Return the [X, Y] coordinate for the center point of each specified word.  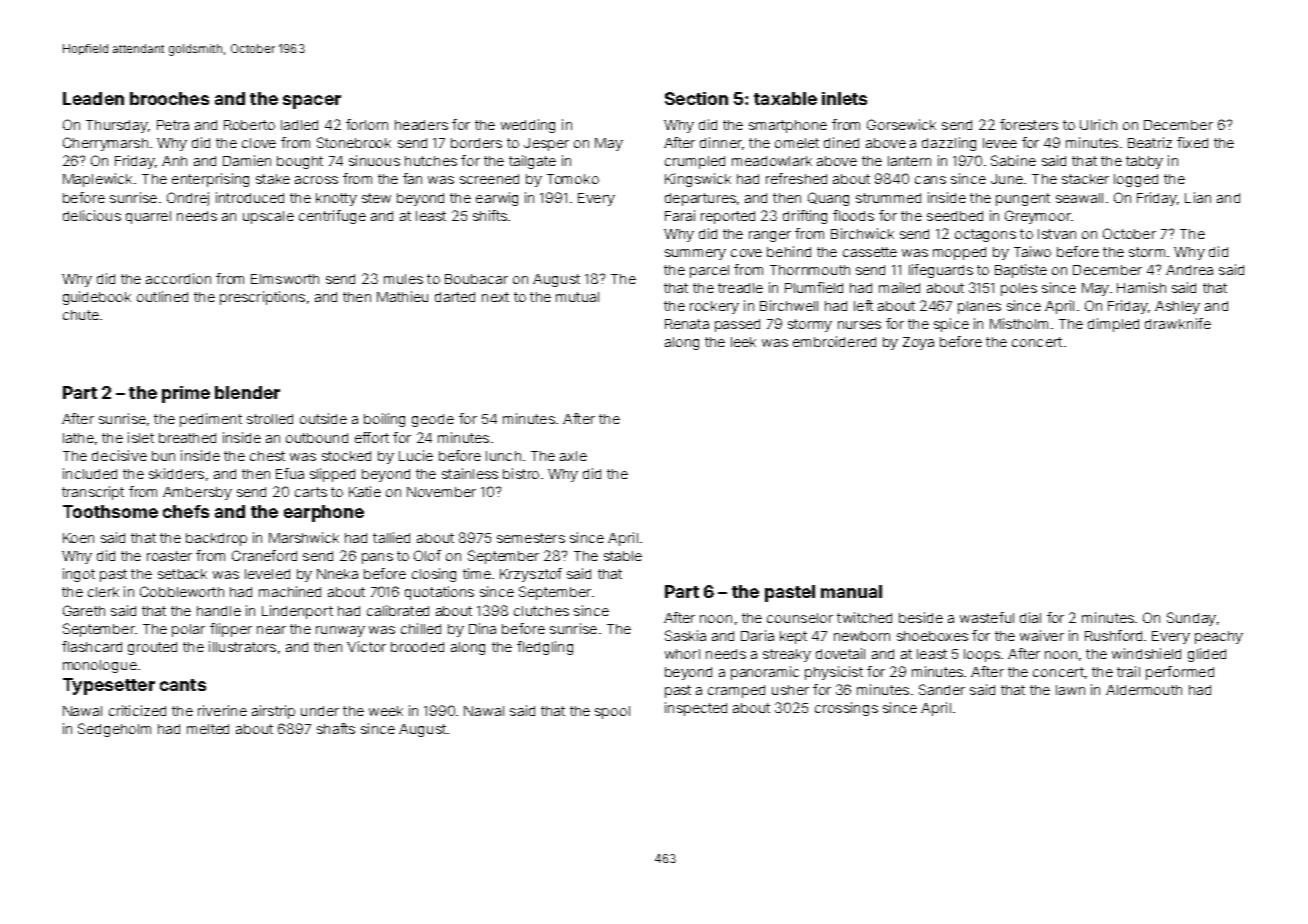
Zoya [918, 343]
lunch [503, 456]
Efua [290, 473]
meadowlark [772, 161]
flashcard [92, 646]
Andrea [1189, 270]
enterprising [210, 180]
